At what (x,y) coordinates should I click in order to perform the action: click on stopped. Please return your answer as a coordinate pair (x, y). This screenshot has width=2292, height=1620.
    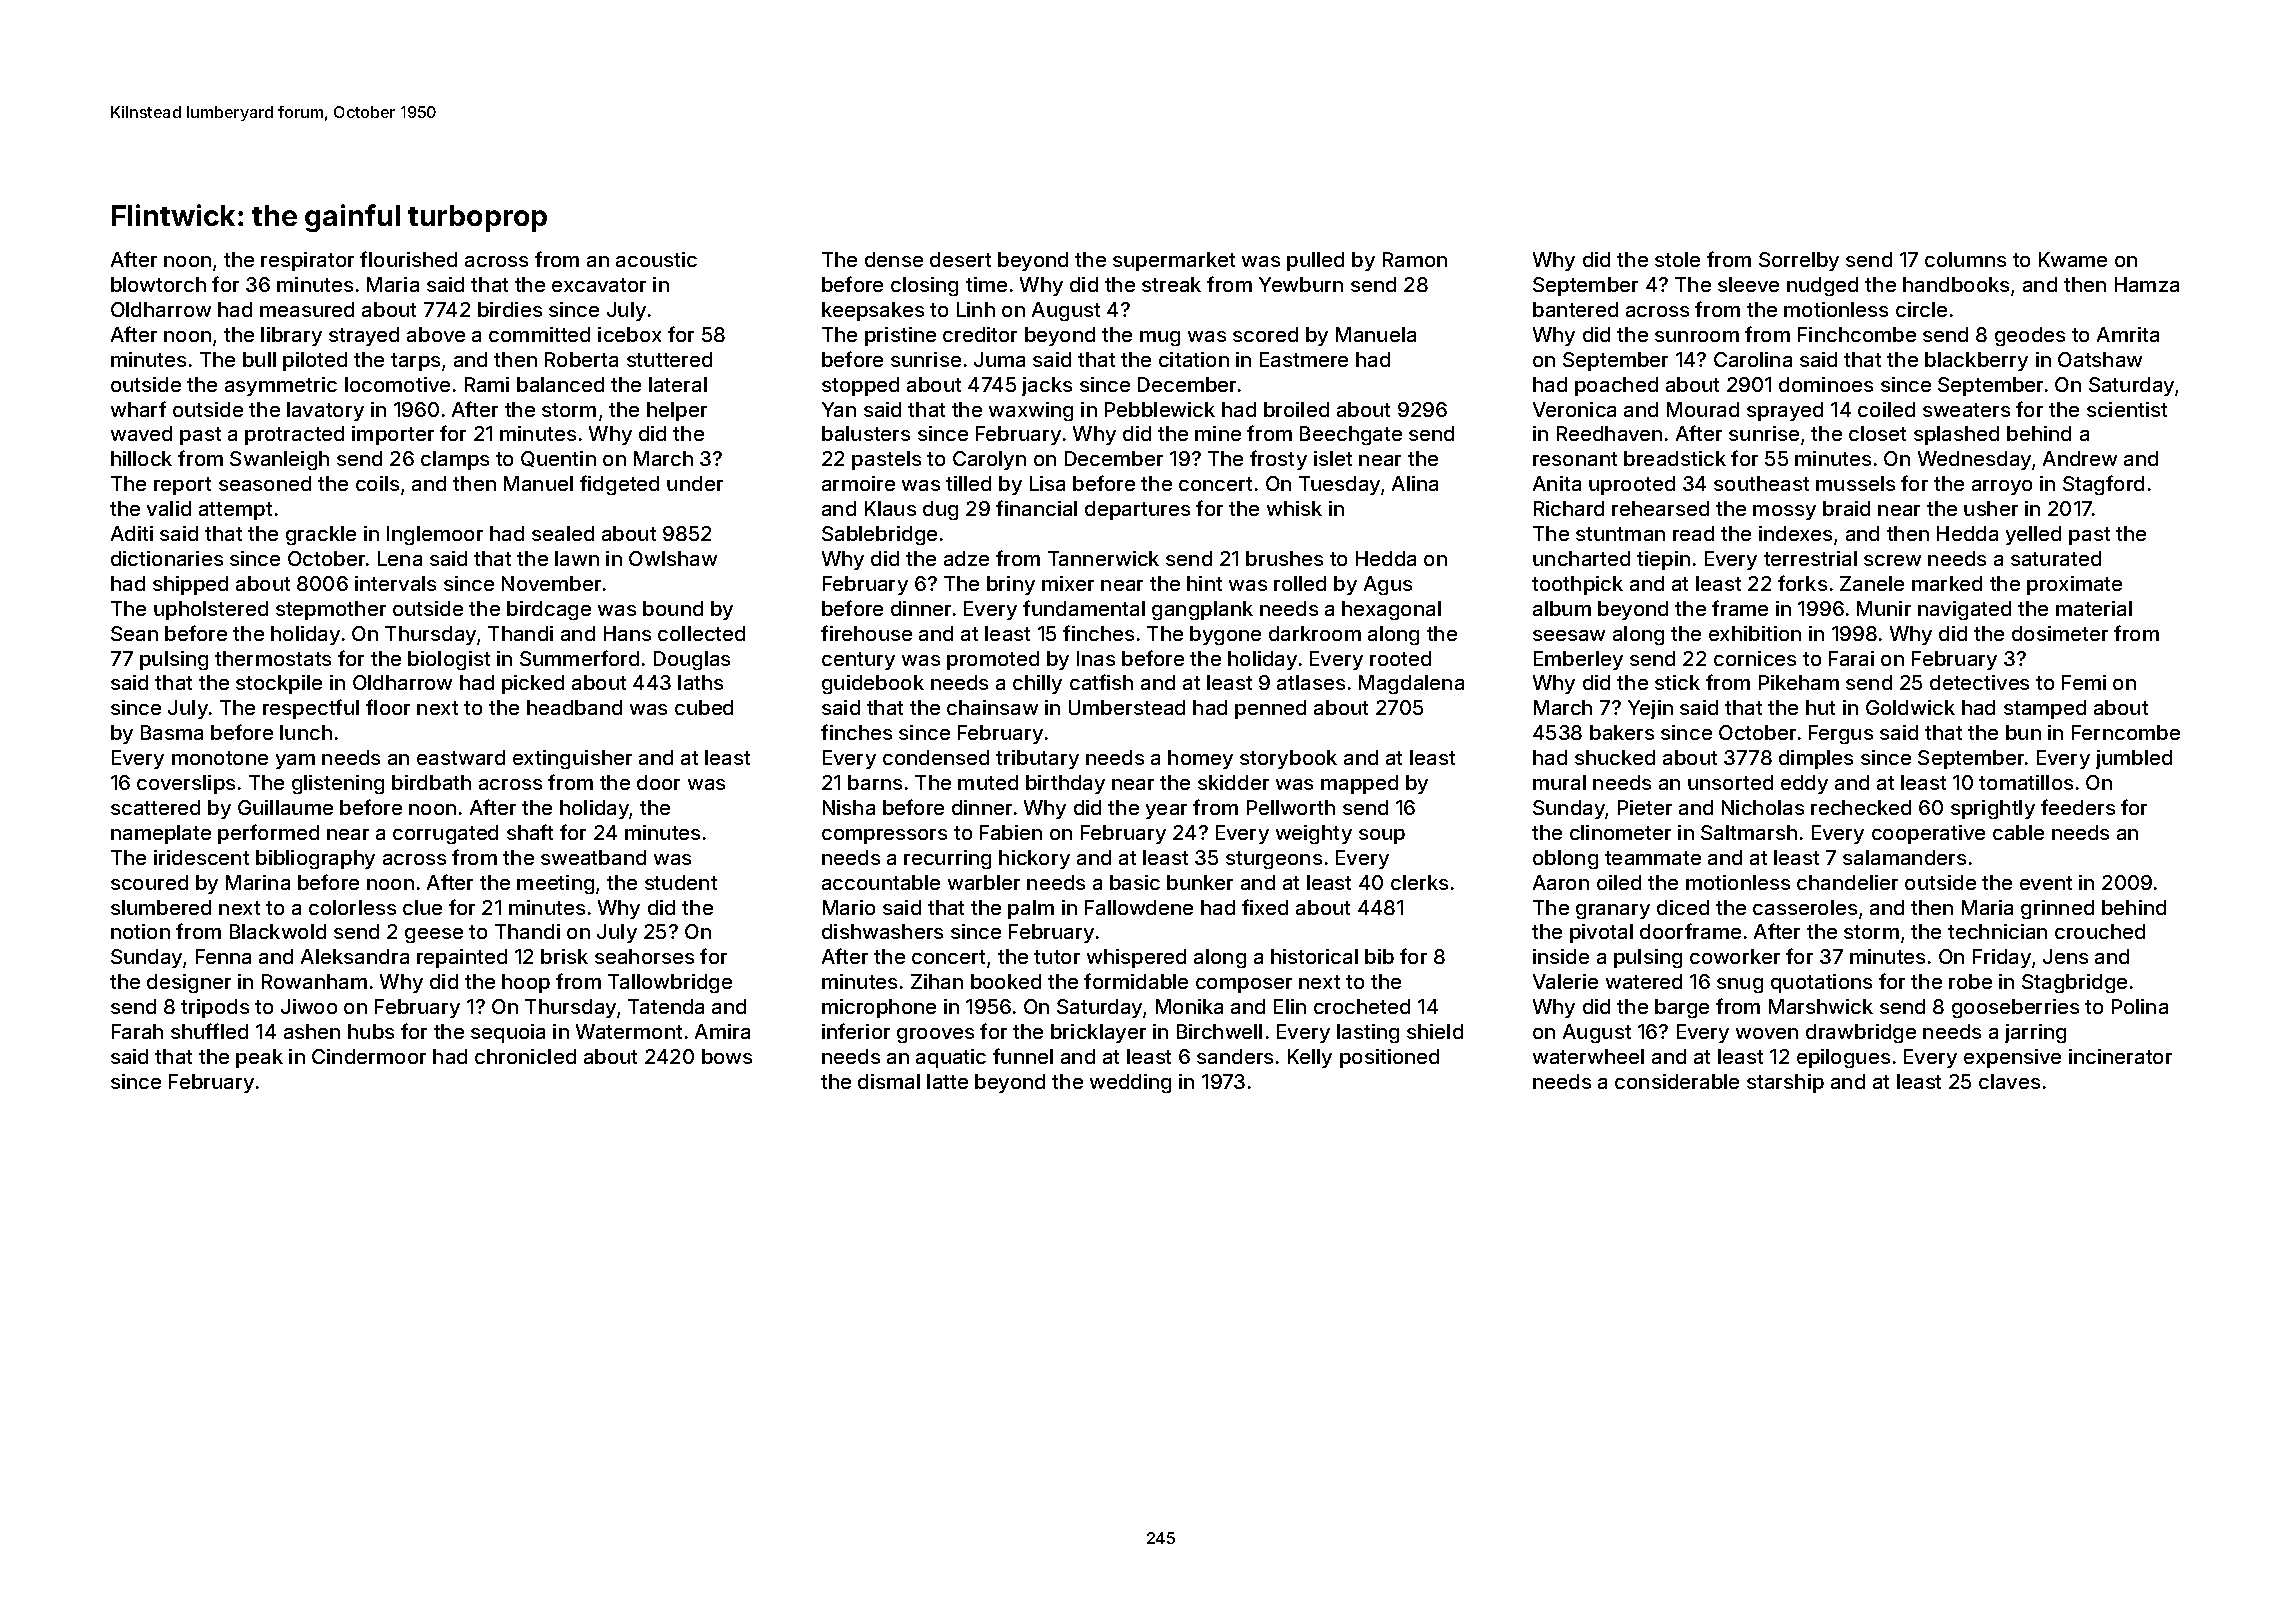
    Looking at the image, I should click on (860, 386).
